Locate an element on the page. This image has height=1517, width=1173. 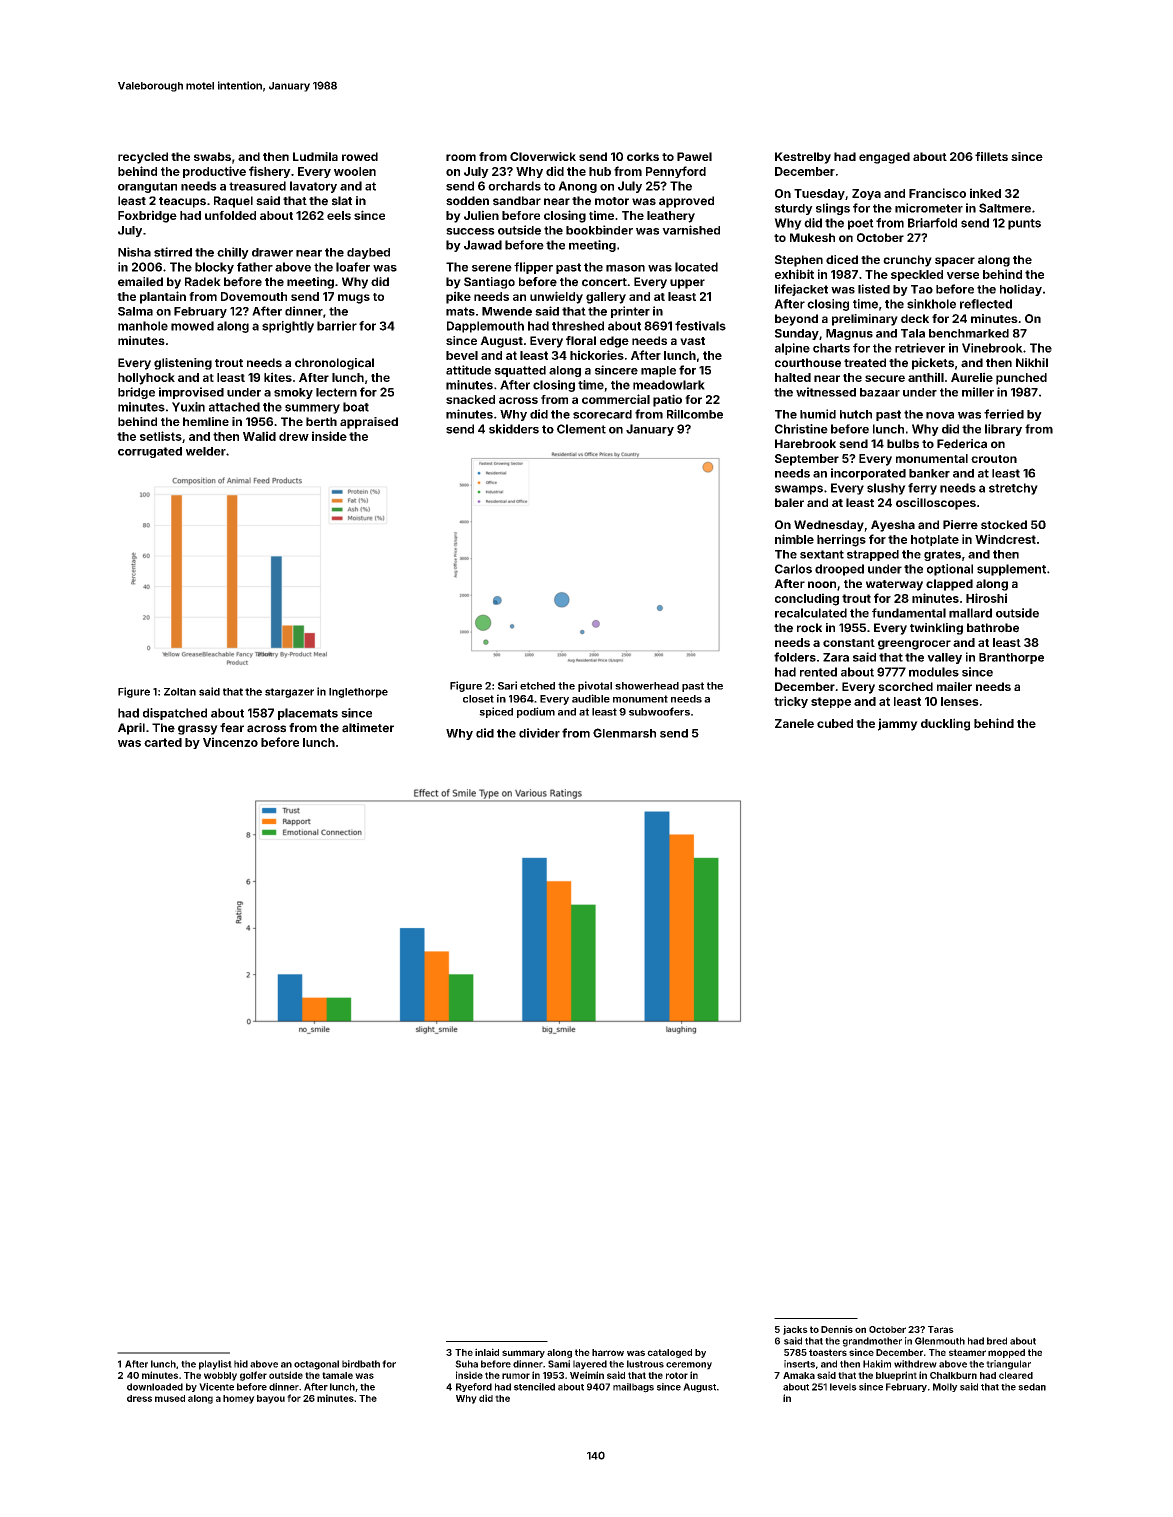
dress is located at coordinates (139, 1398).
